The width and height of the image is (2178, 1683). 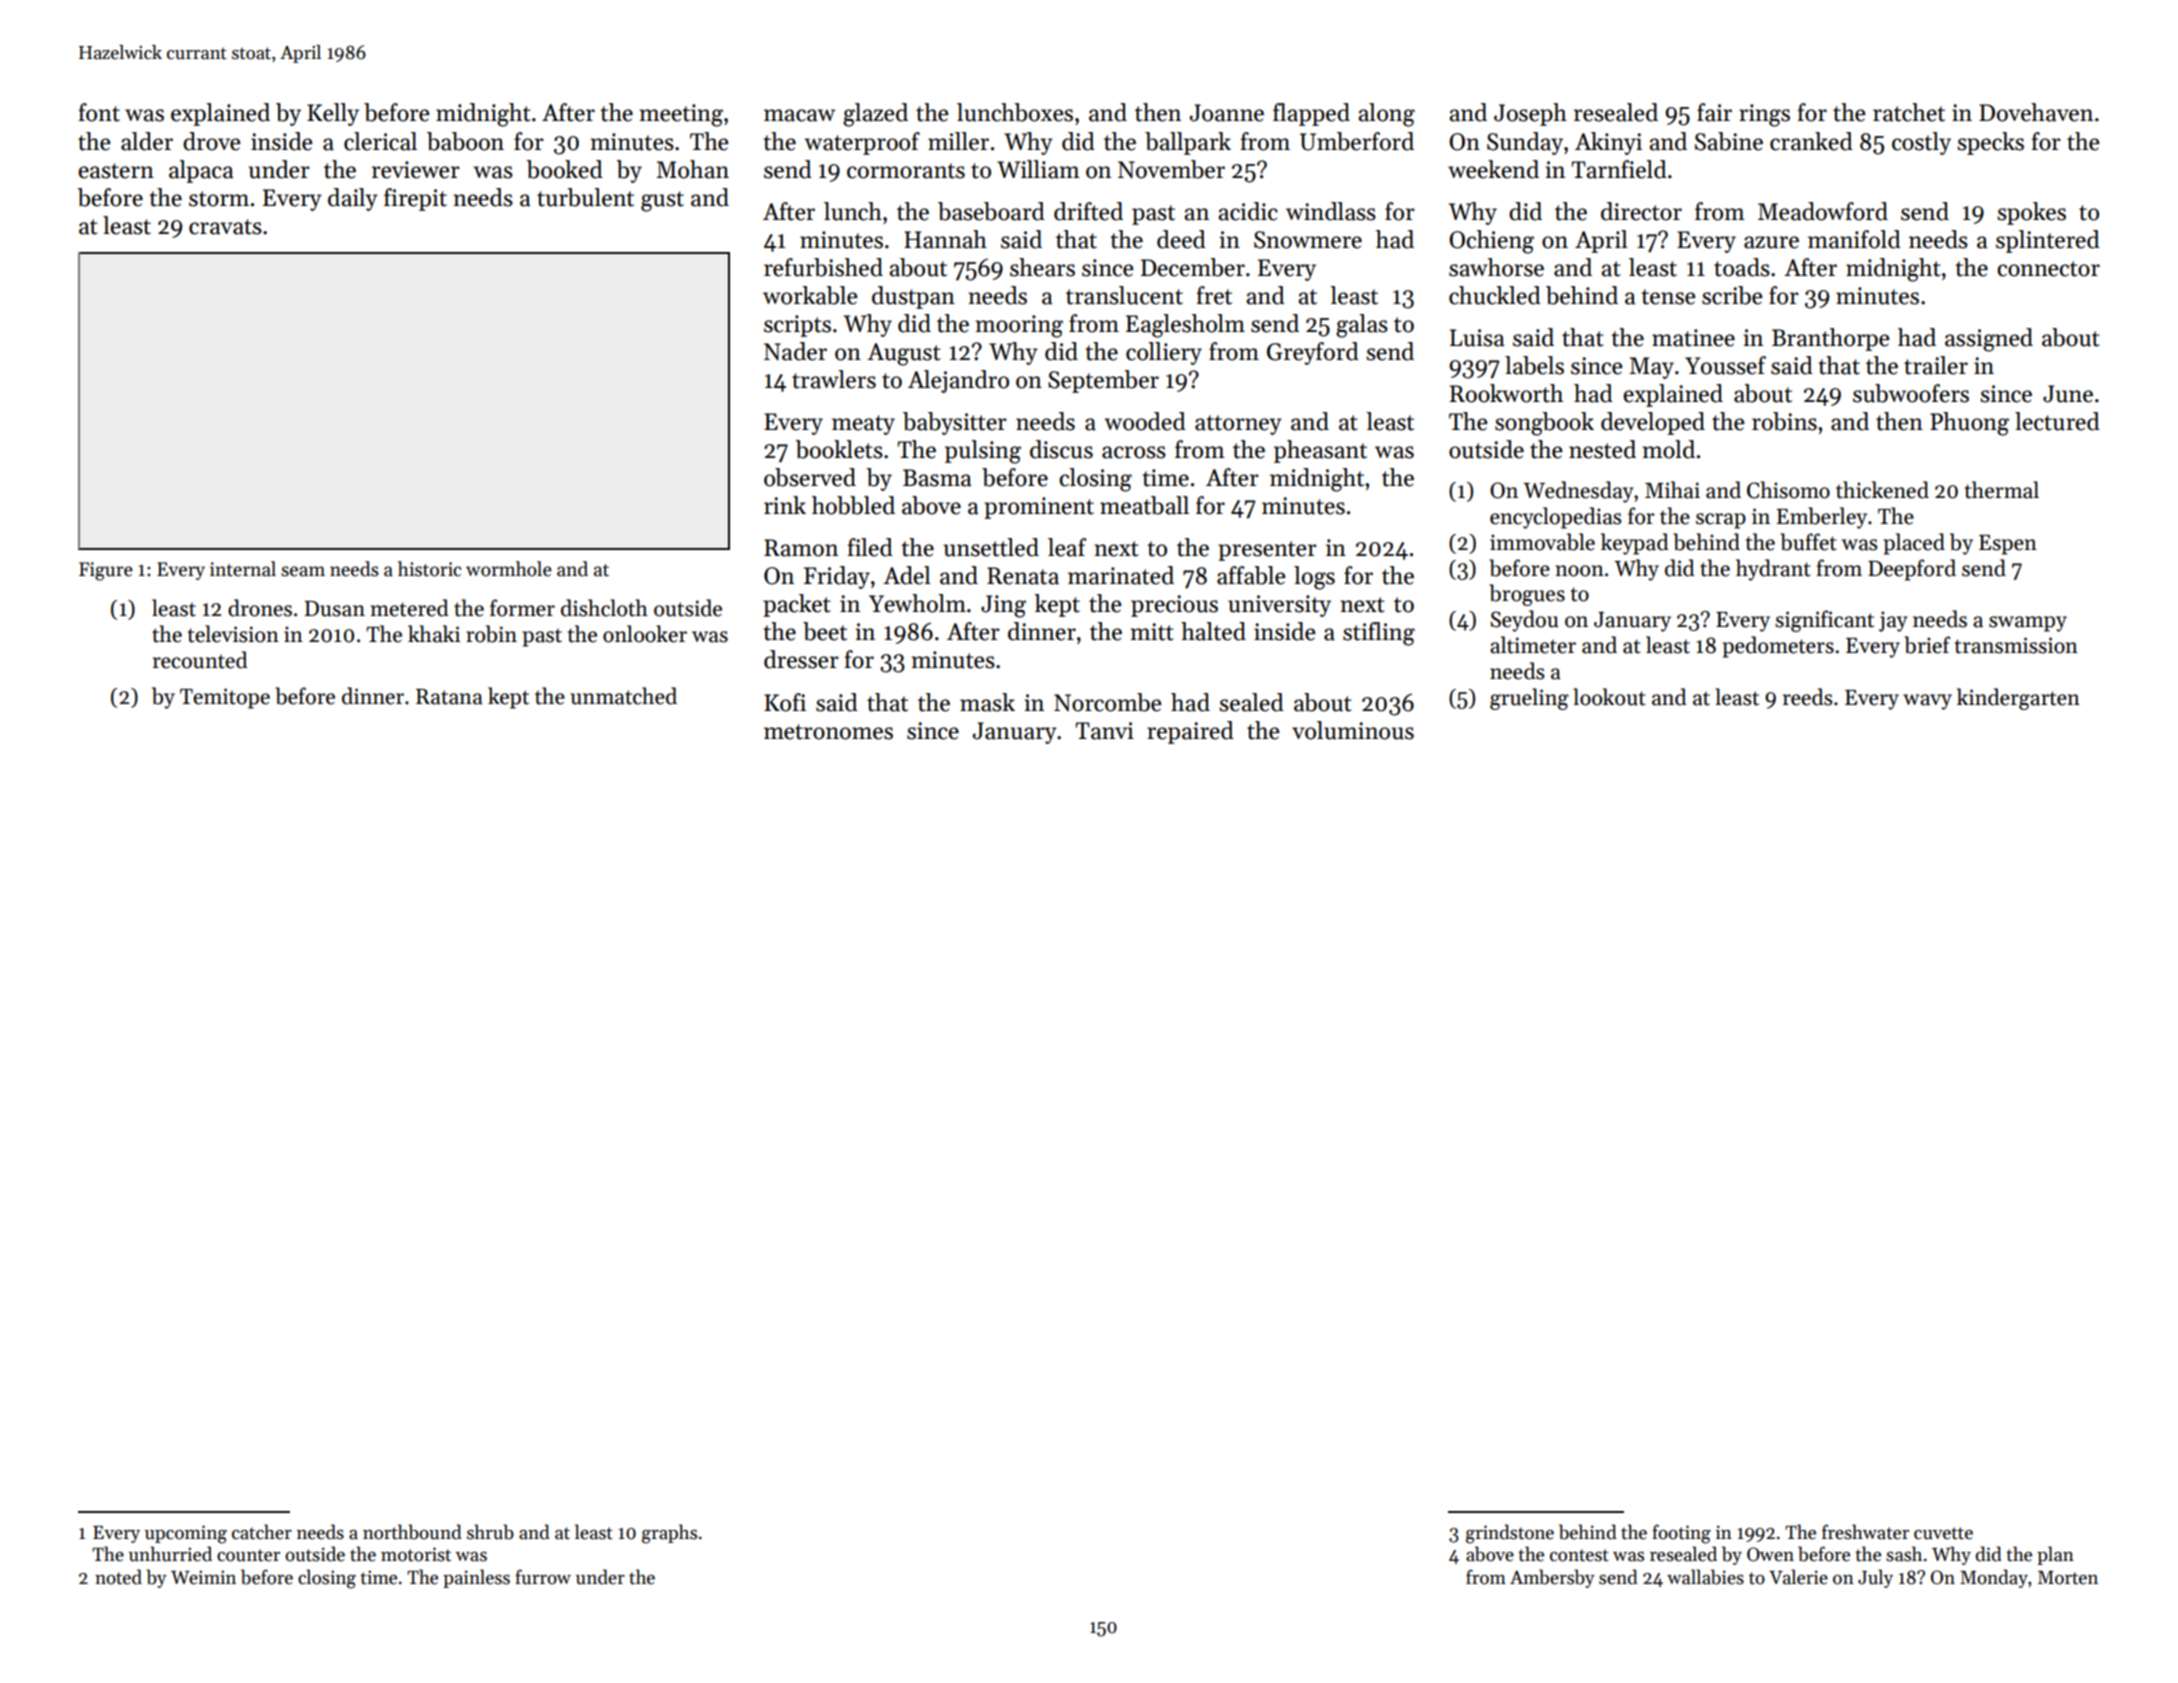 What do you see at coordinates (564, 169) in the image?
I see `booked` at bounding box center [564, 169].
